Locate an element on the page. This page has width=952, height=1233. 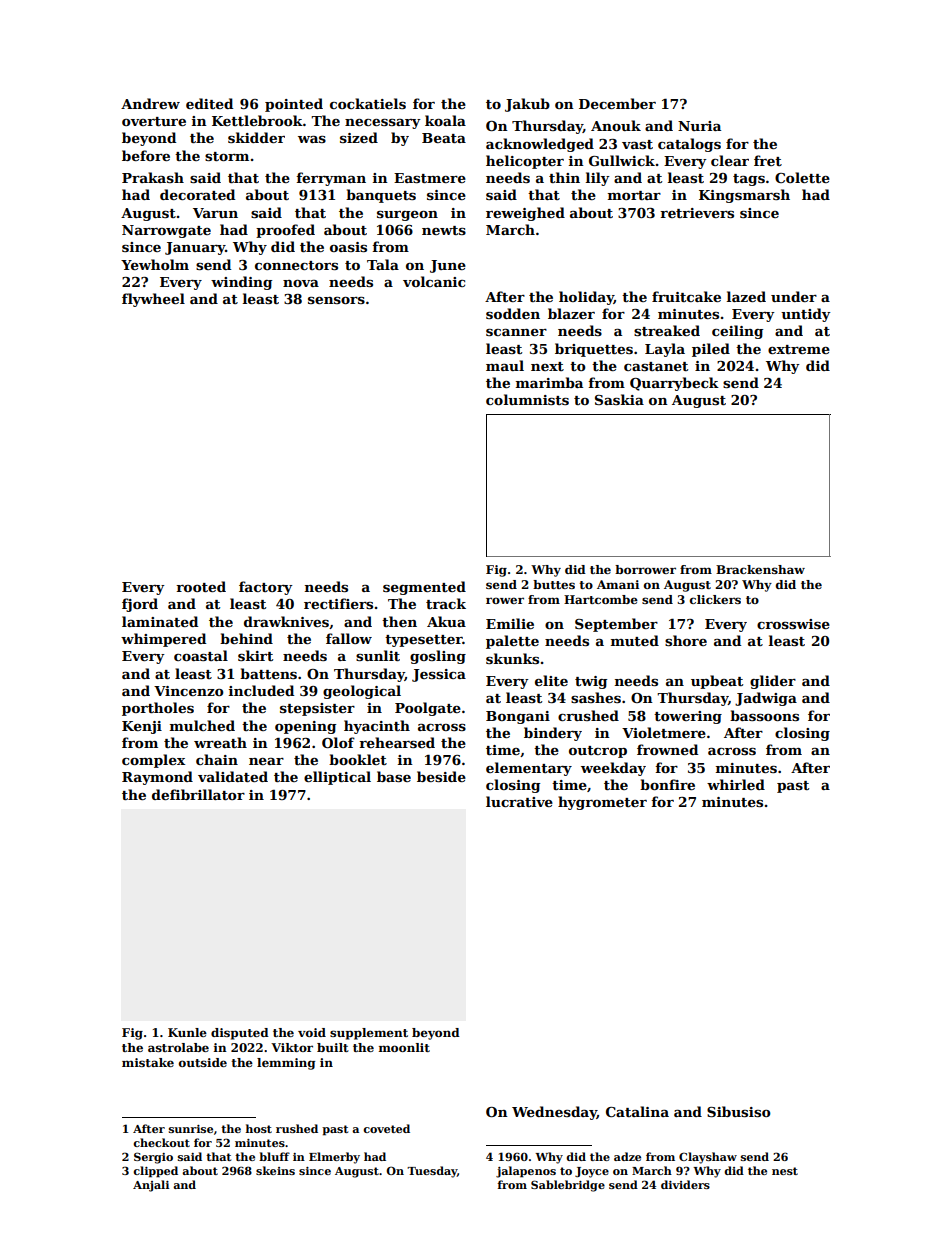
jalapenos is located at coordinates (526, 1172).
